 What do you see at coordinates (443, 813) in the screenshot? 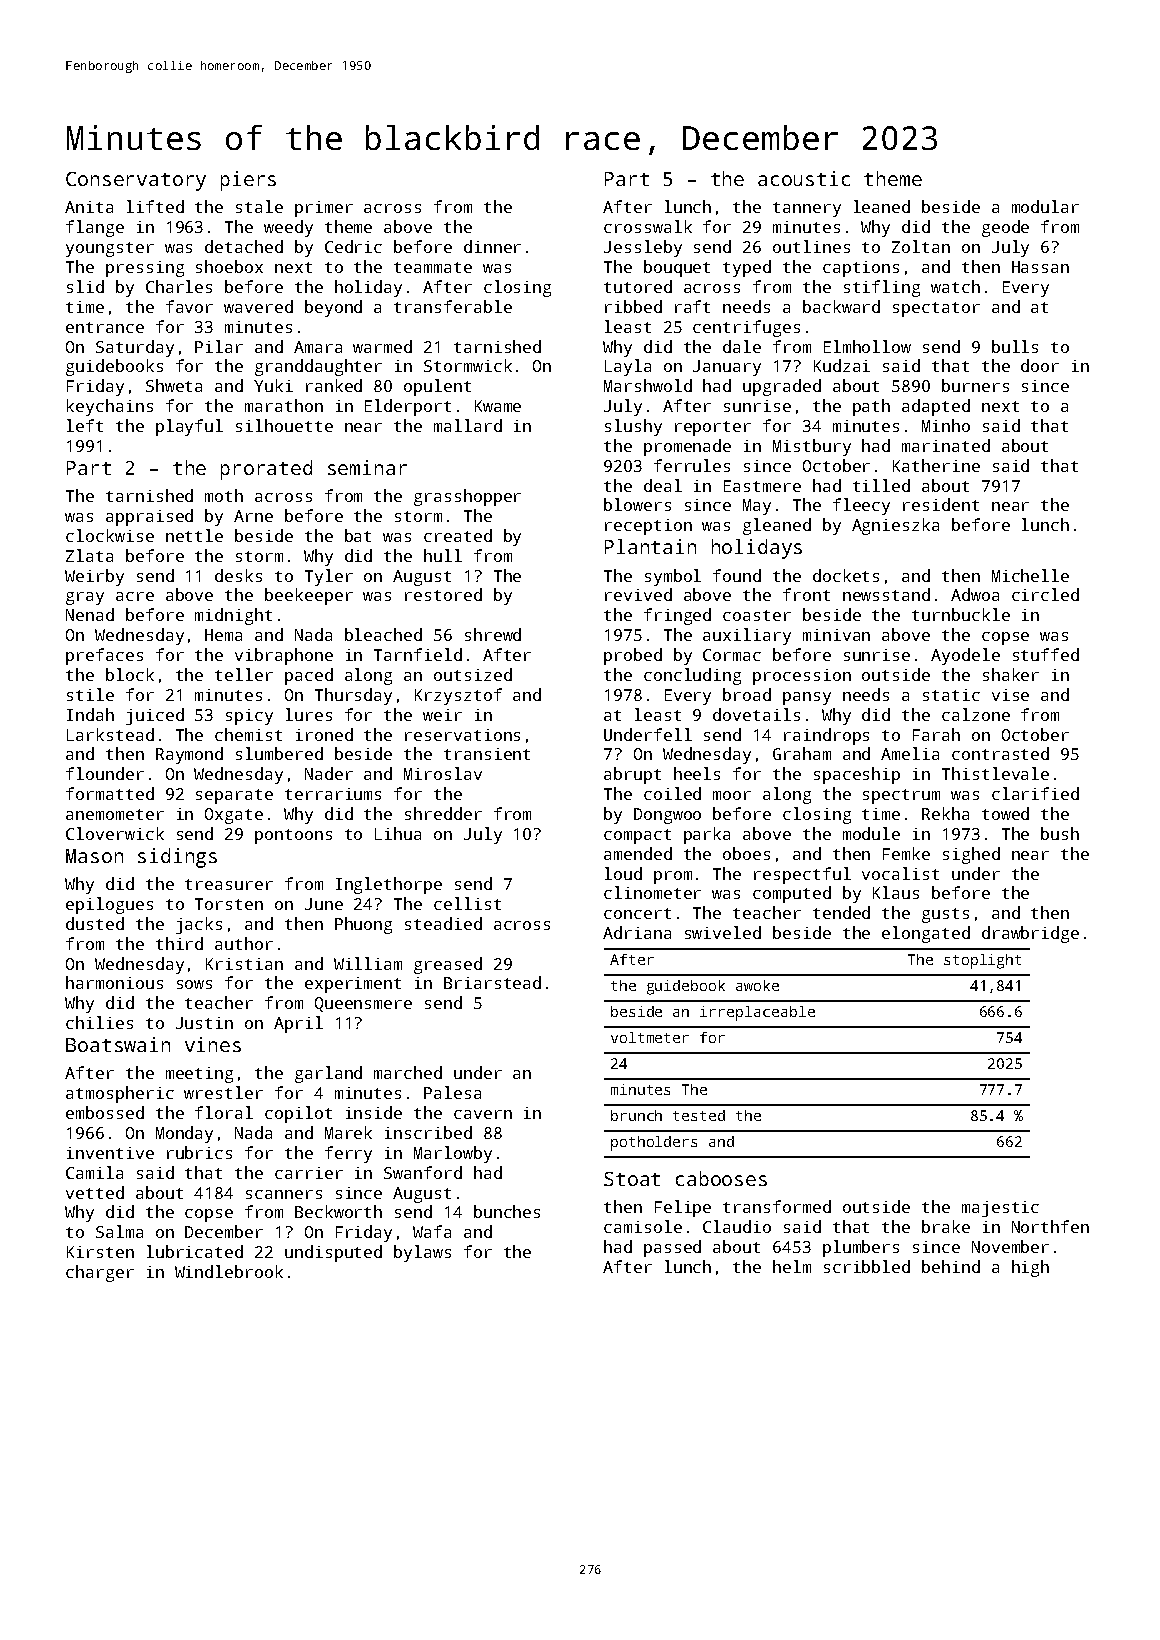
I see `shredder` at bounding box center [443, 813].
